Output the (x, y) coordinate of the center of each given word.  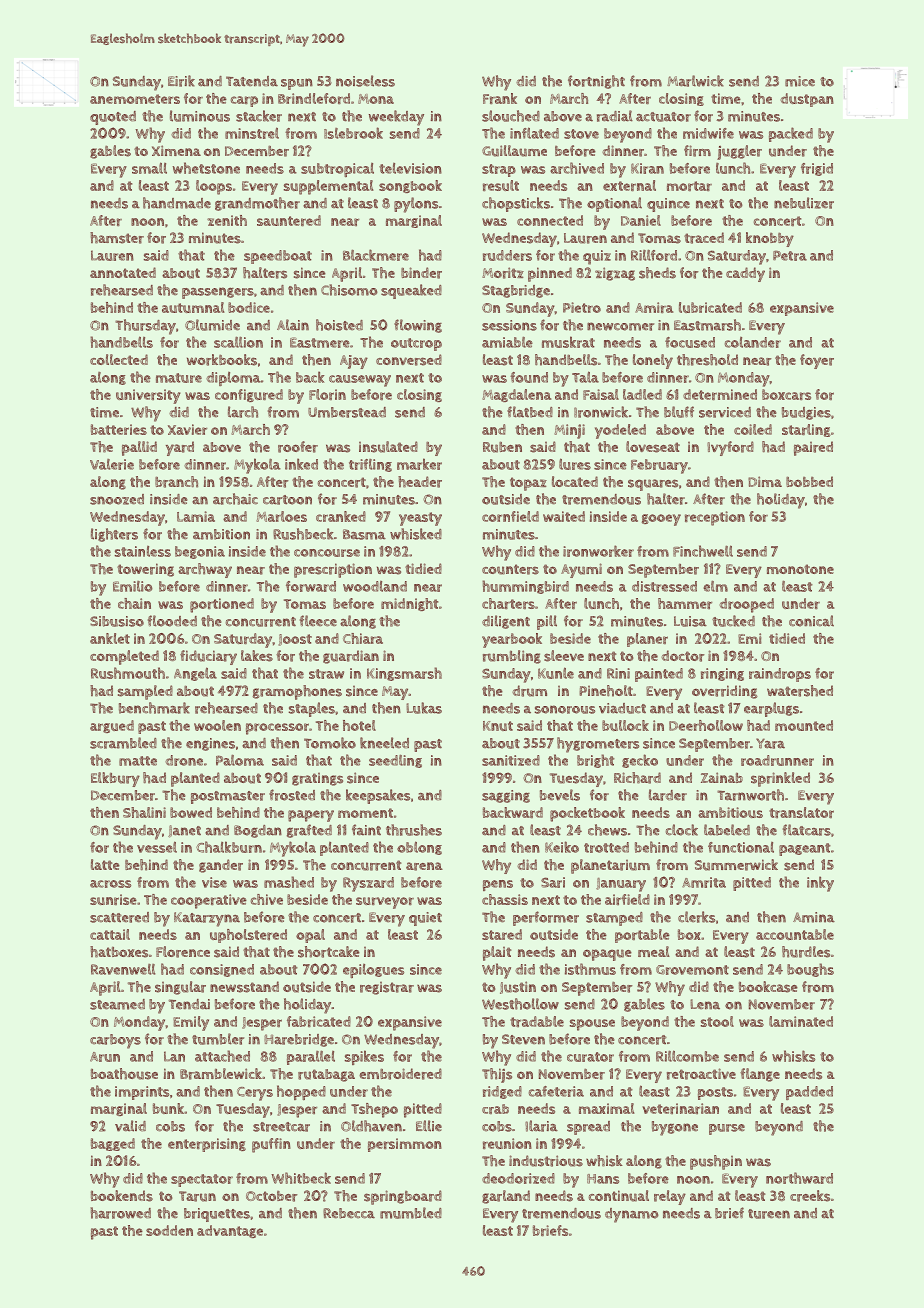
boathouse (124, 1074)
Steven (523, 1039)
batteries (119, 429)
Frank (500, 98)
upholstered (248, 936)
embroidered (400, 1074)
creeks (810, 1196)
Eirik (181, 81)
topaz (528, 484)
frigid (817, 169)
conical (811, 621)
